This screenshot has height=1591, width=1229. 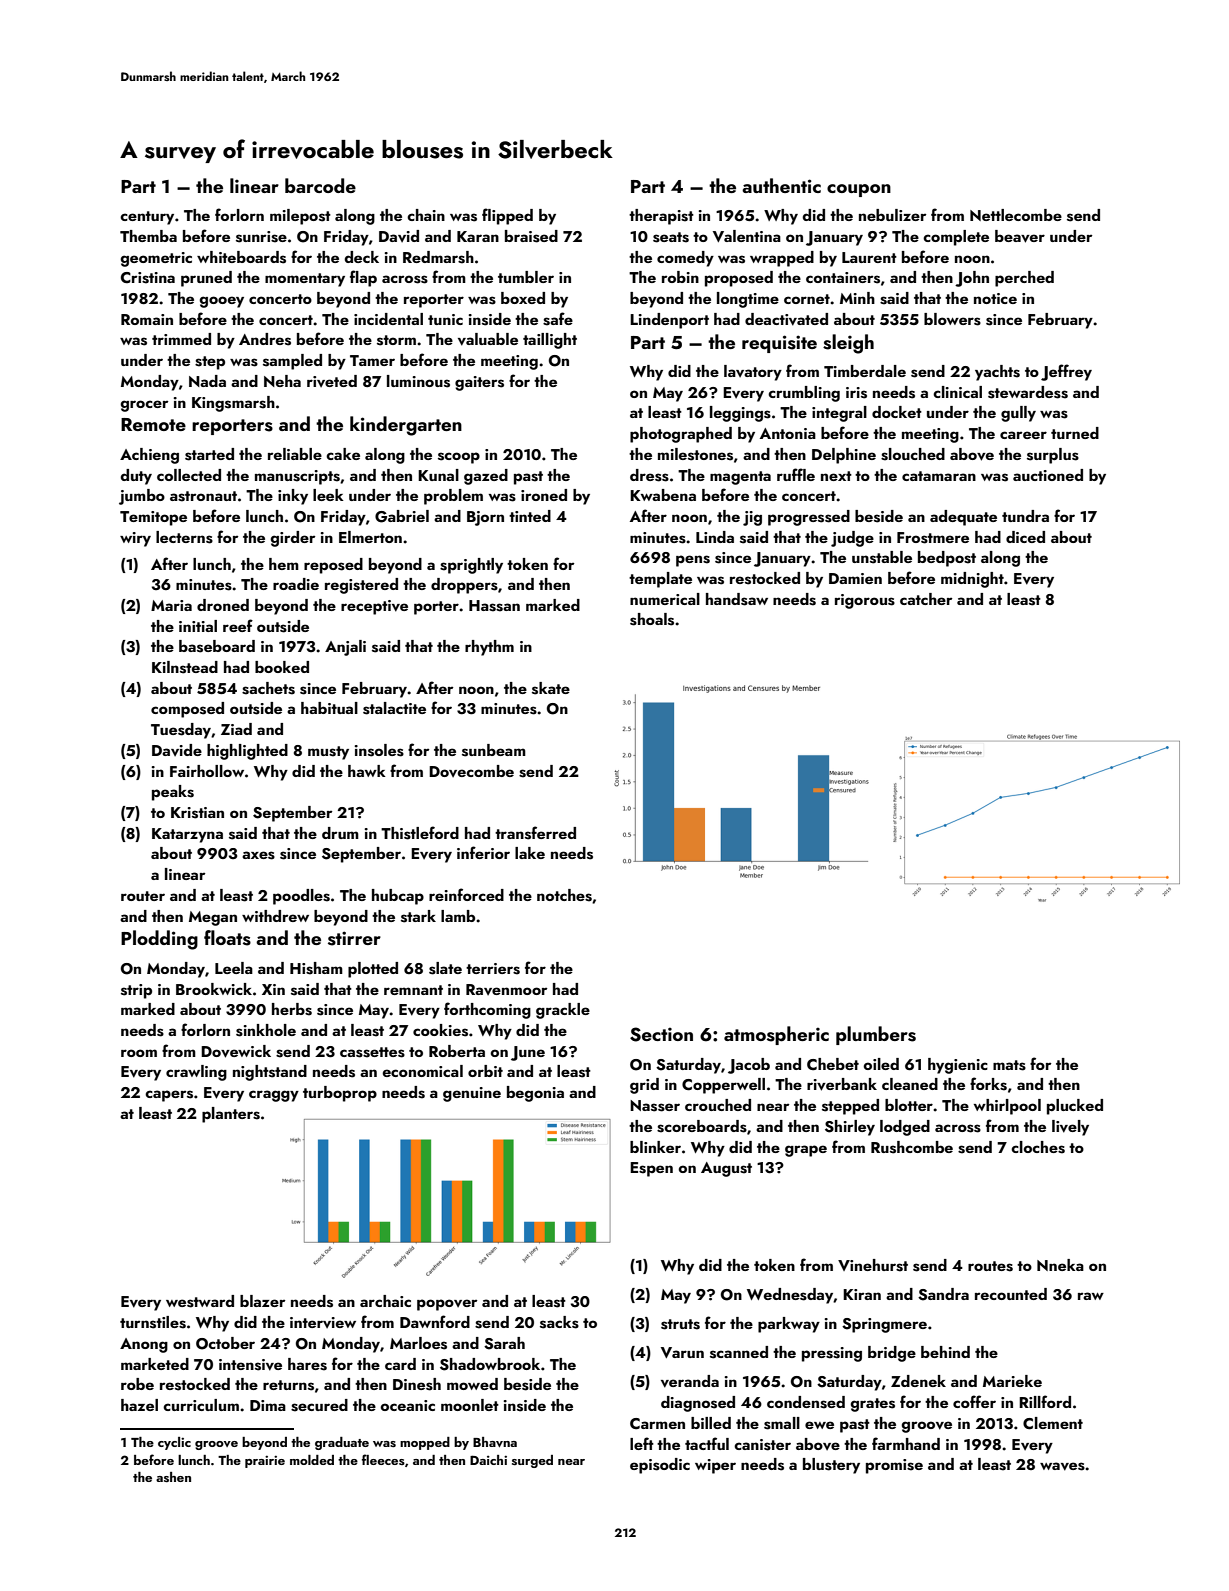 I want to click on notches, so click(x=564, y=895).
